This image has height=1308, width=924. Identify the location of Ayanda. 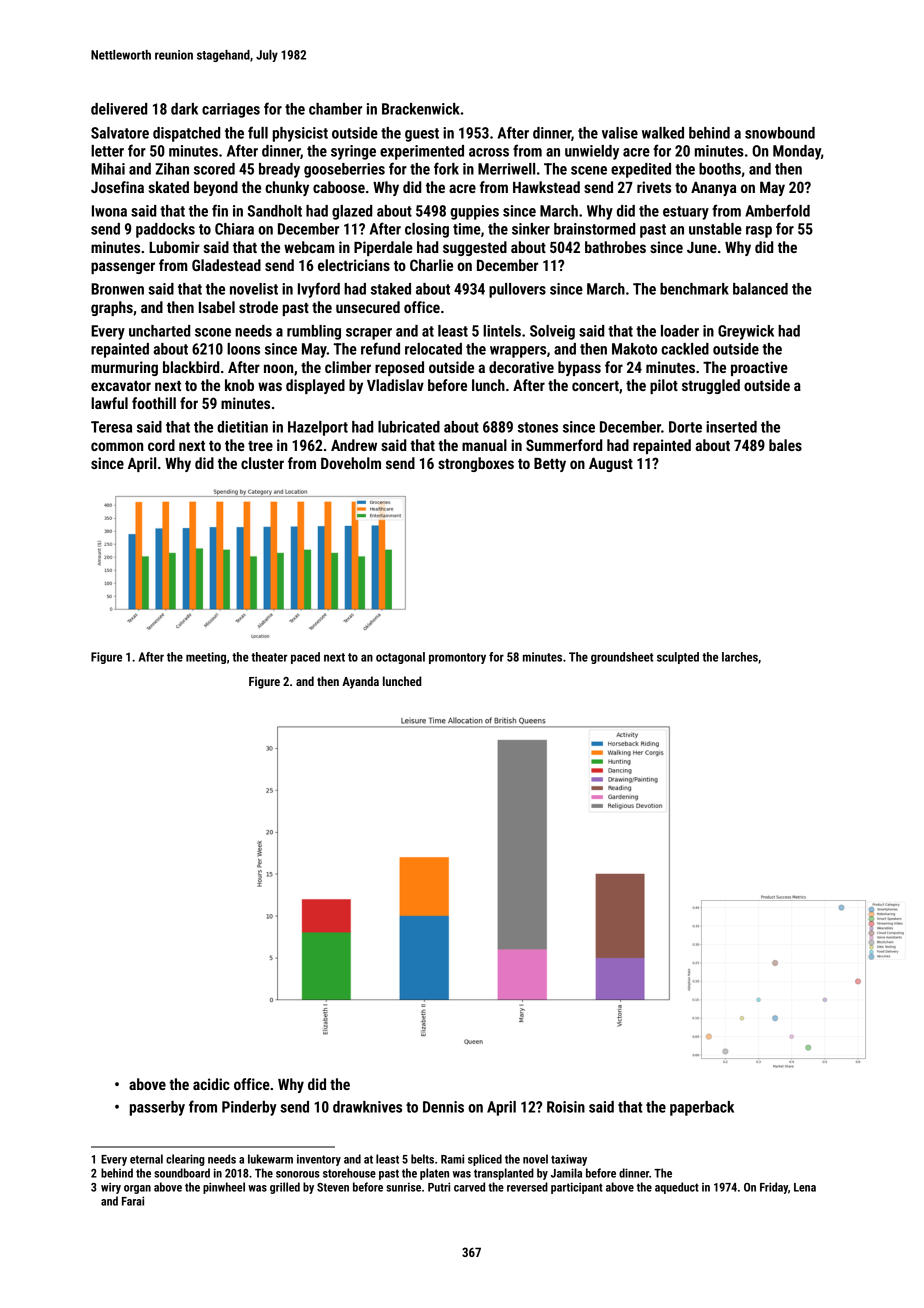
(360, 682).
